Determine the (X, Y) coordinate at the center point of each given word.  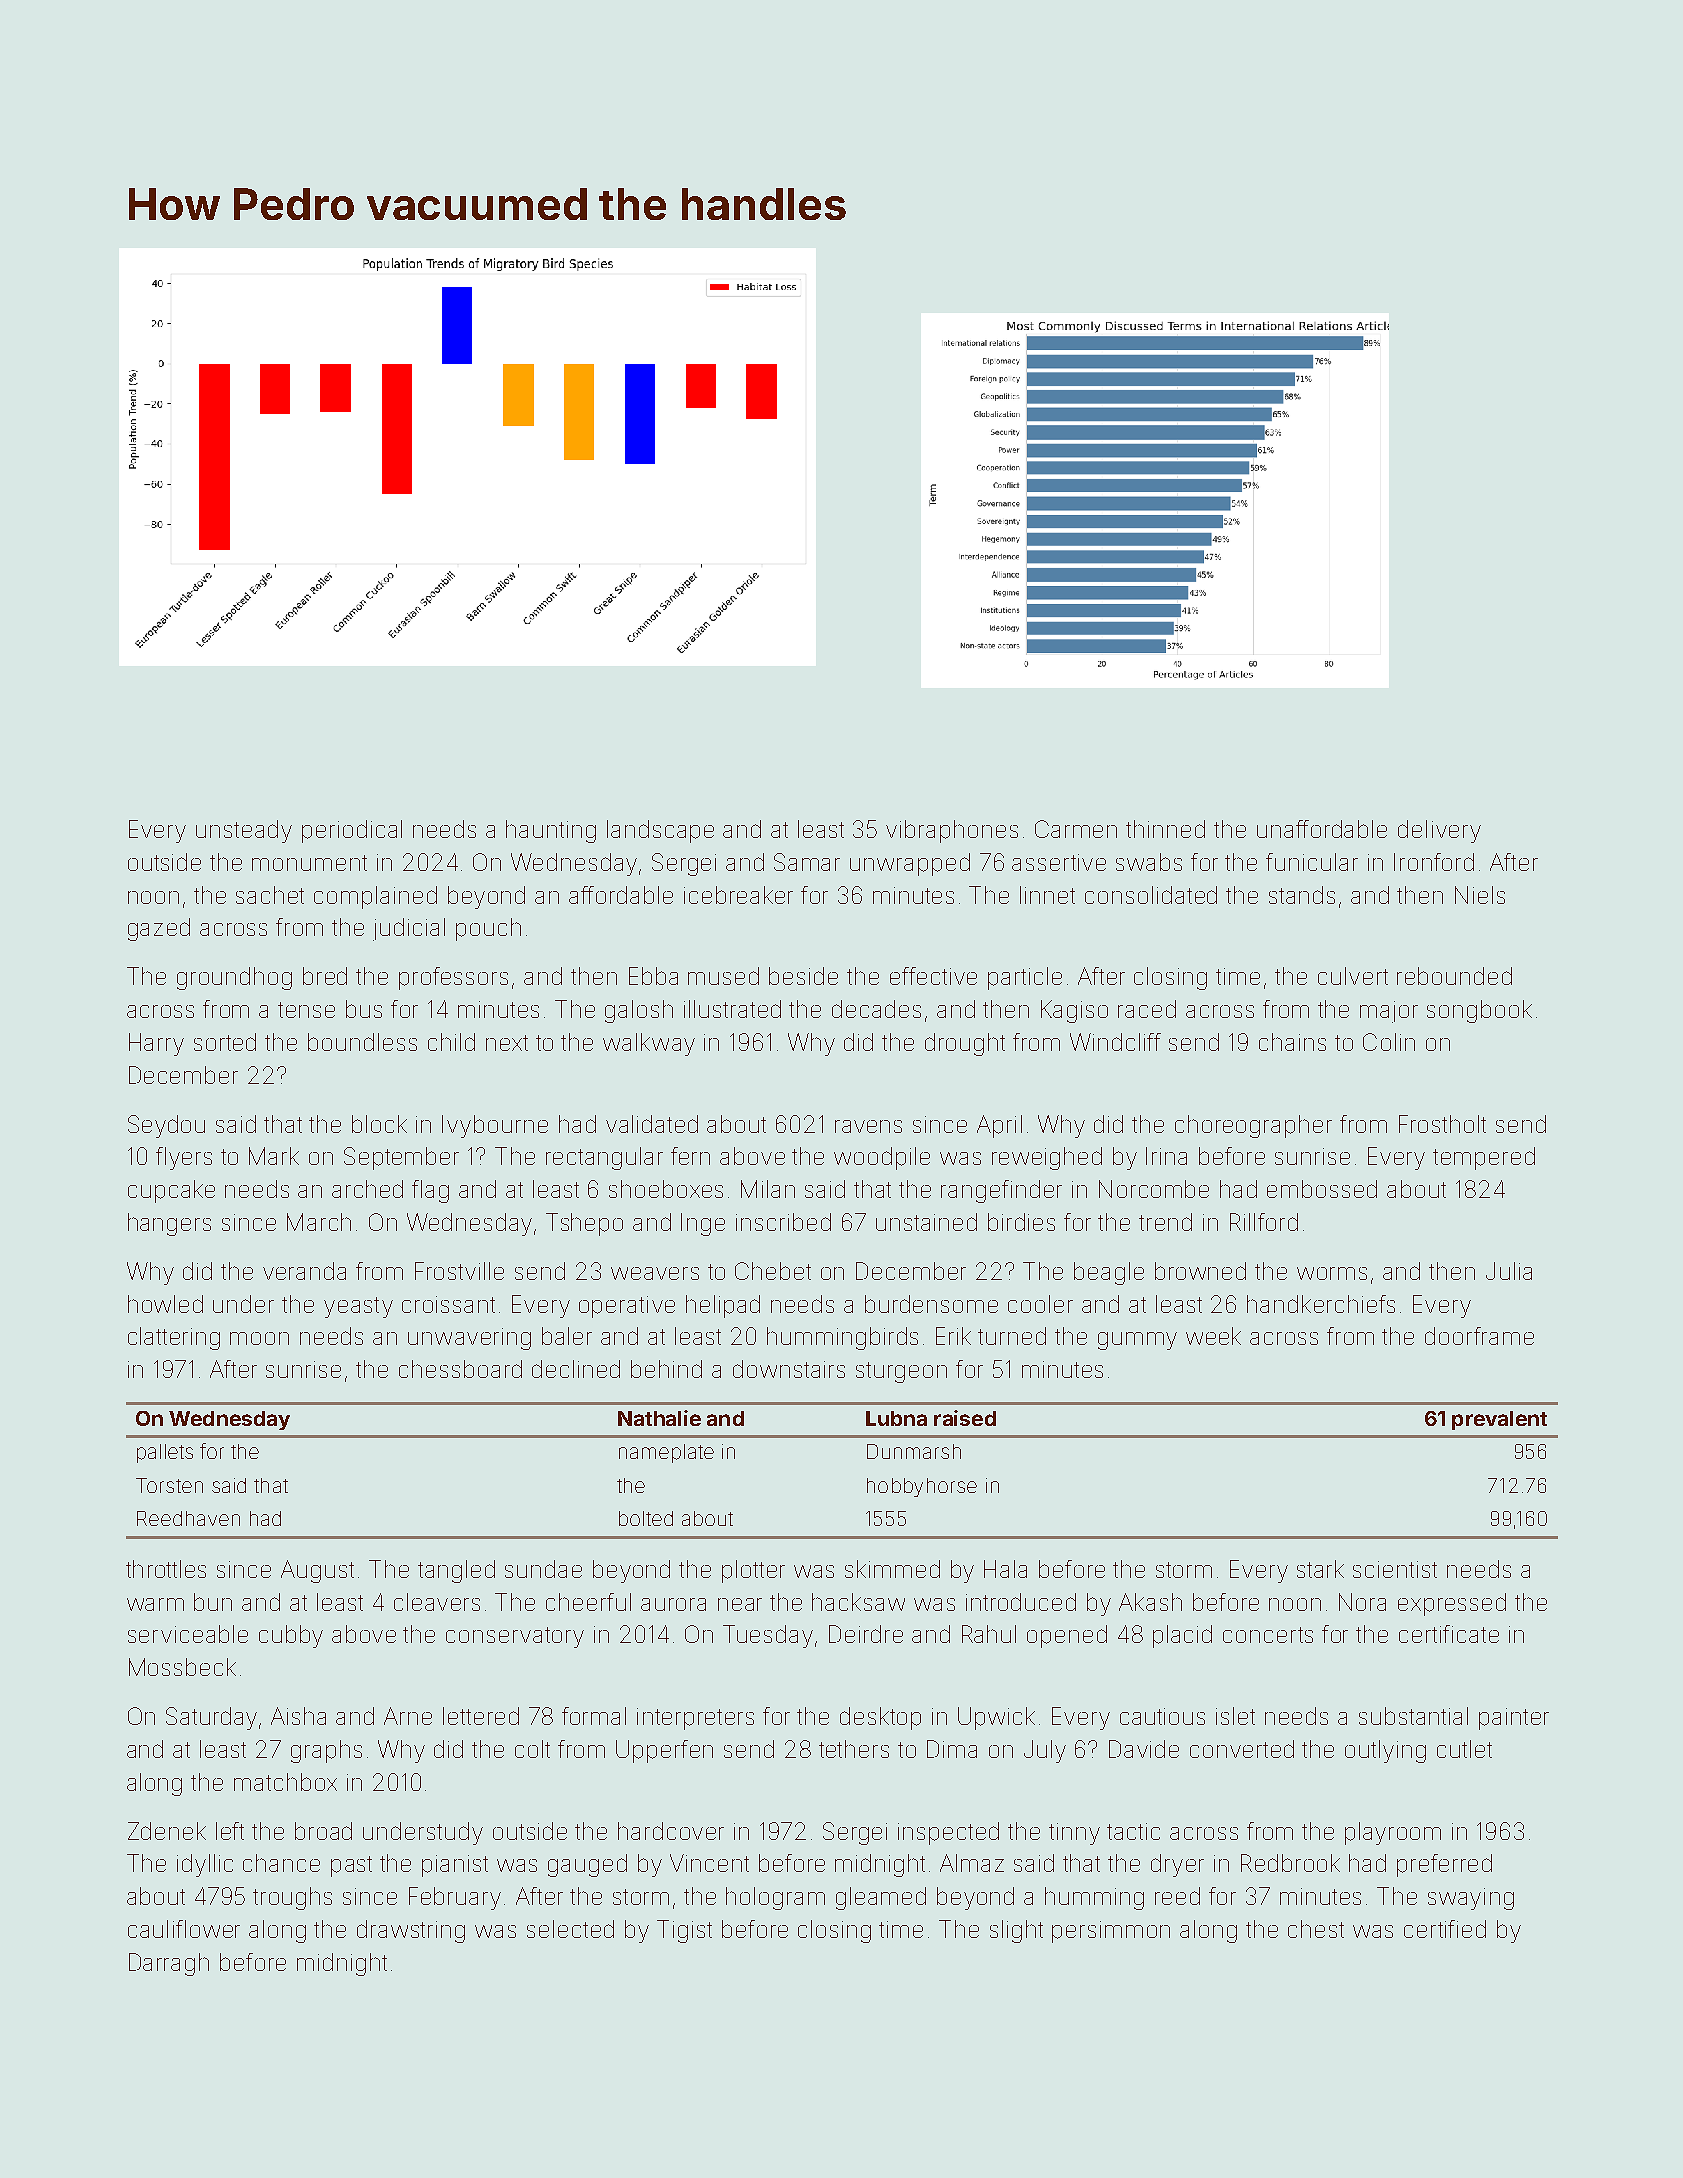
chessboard (460, 1369)
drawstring (411, 1931)
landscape (660, 831)
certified (1445, 1929)
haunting (551, 831)
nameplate (666, 1453)
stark (1320, 1569)
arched (367, 1189)
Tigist (684, 1931)
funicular (1312, 862)
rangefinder (1001, 1191)
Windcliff (1115, 1042)
